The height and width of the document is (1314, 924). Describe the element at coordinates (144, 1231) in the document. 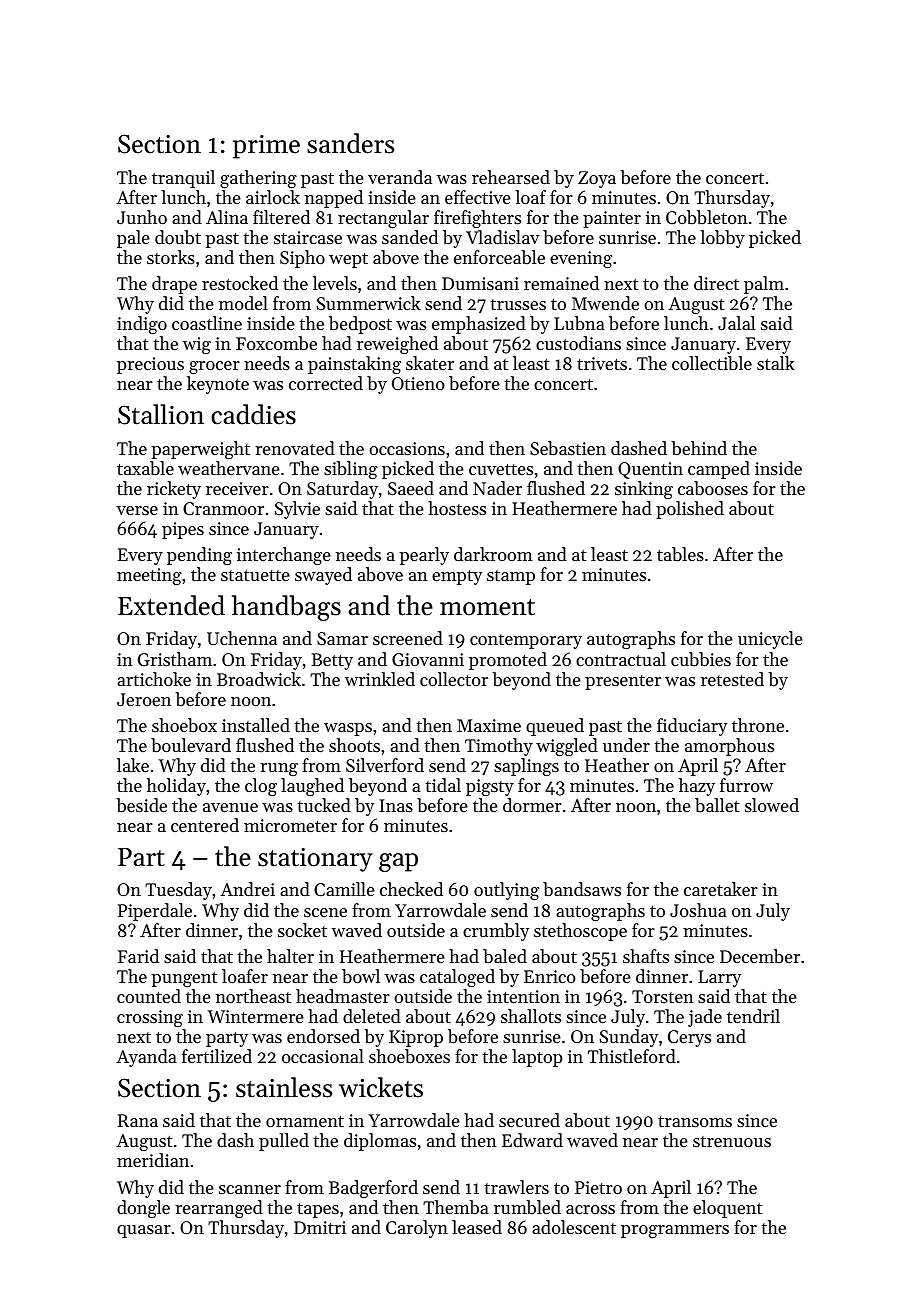

I see `quasar` at that location.
